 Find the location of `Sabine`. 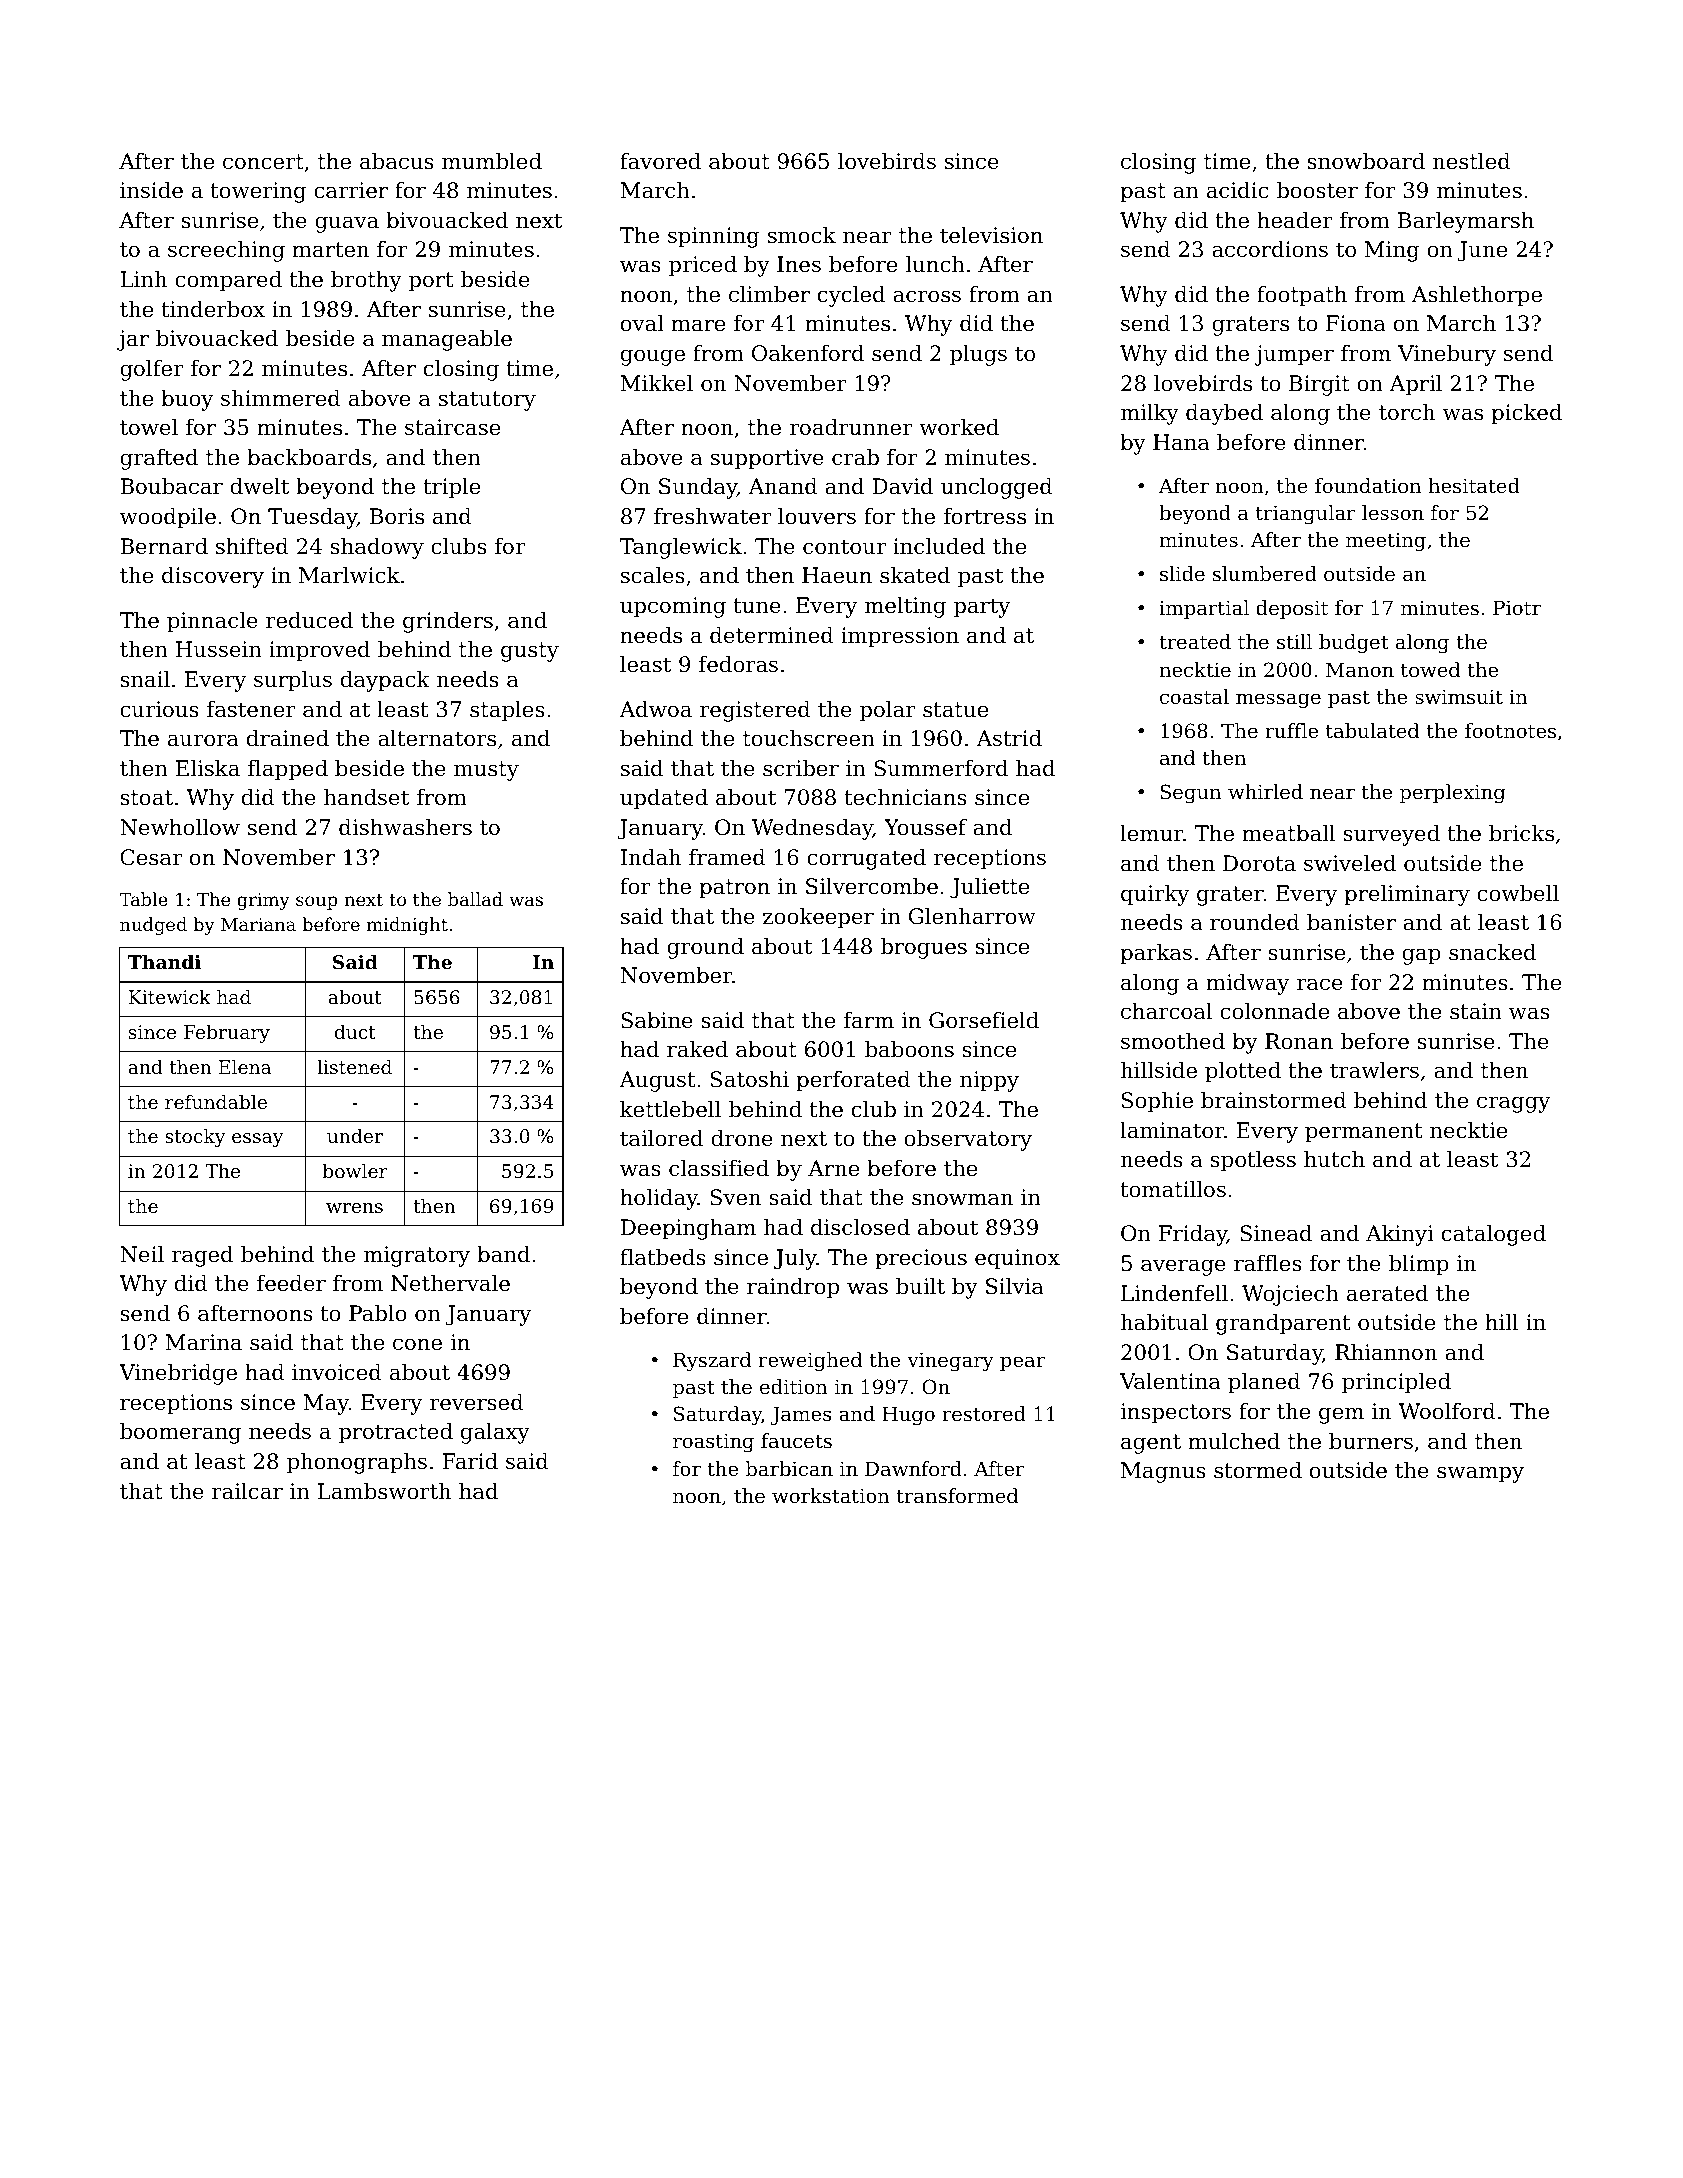

Sabine is located at coordinates (657, 1020).
